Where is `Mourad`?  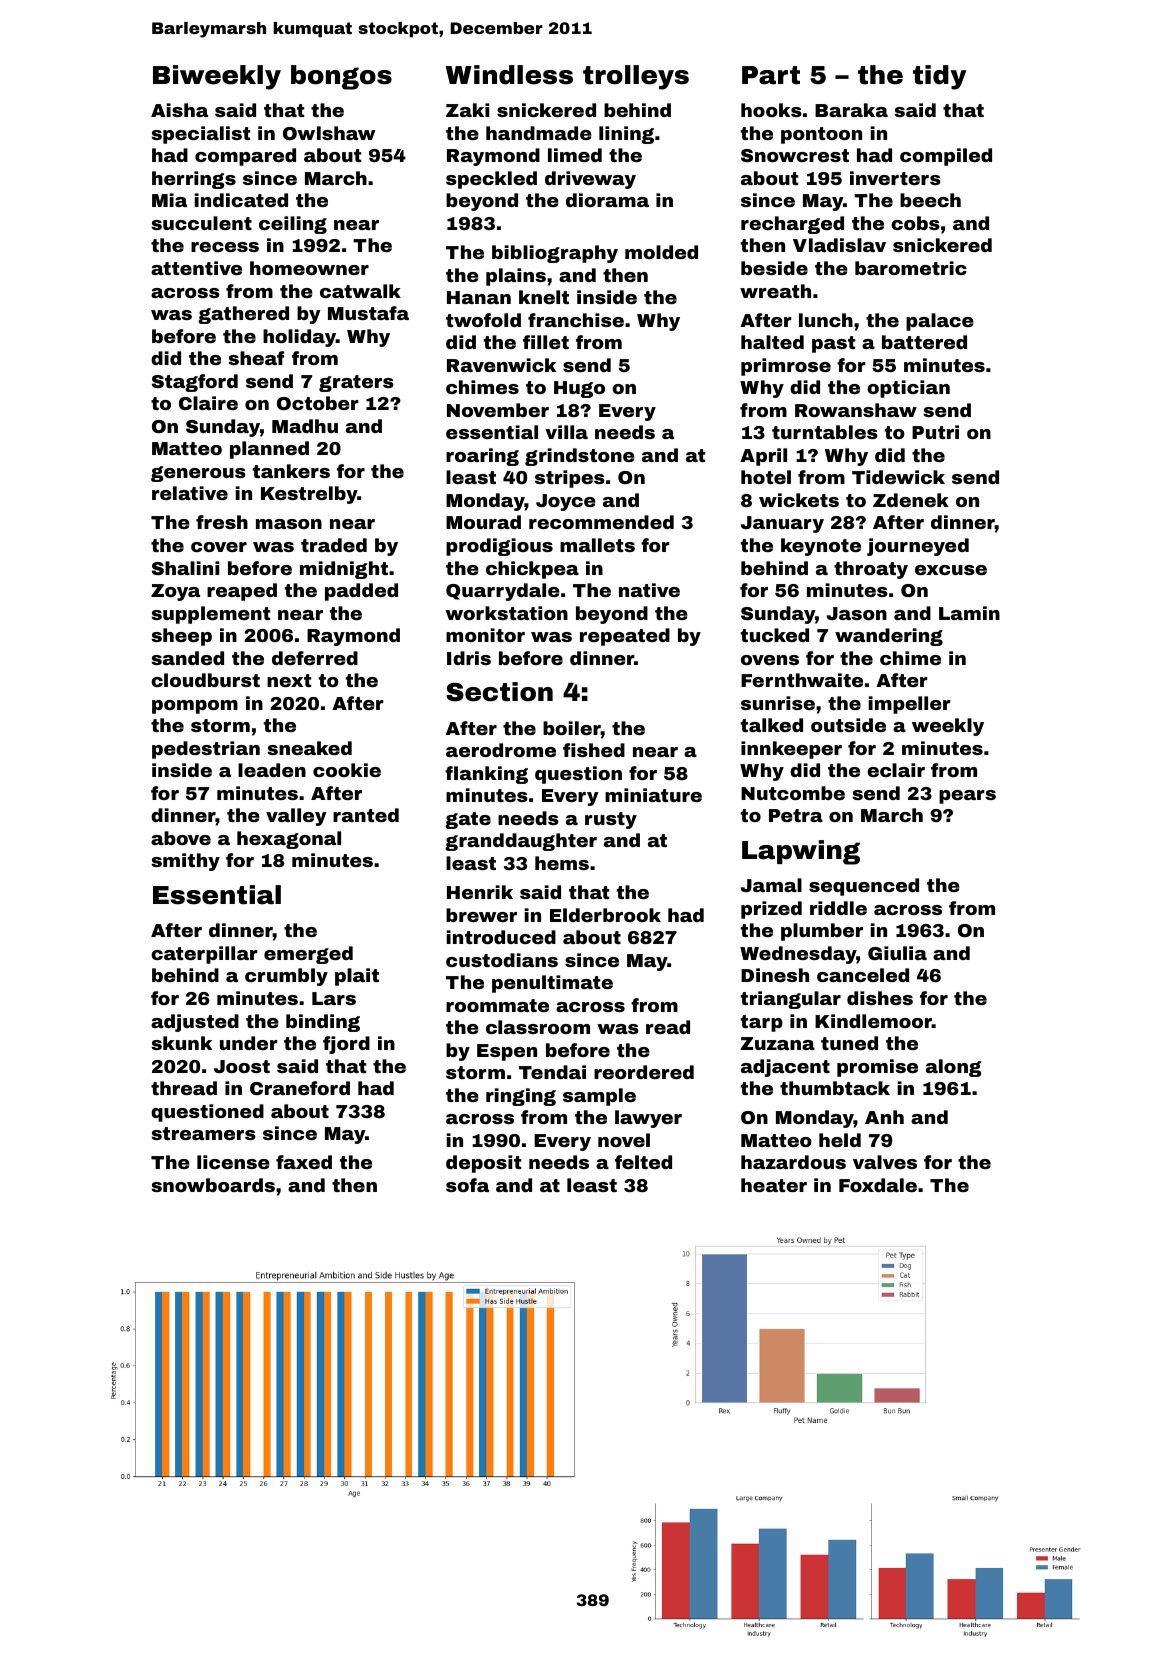 Mourad is located at coordinates (483, 522).
